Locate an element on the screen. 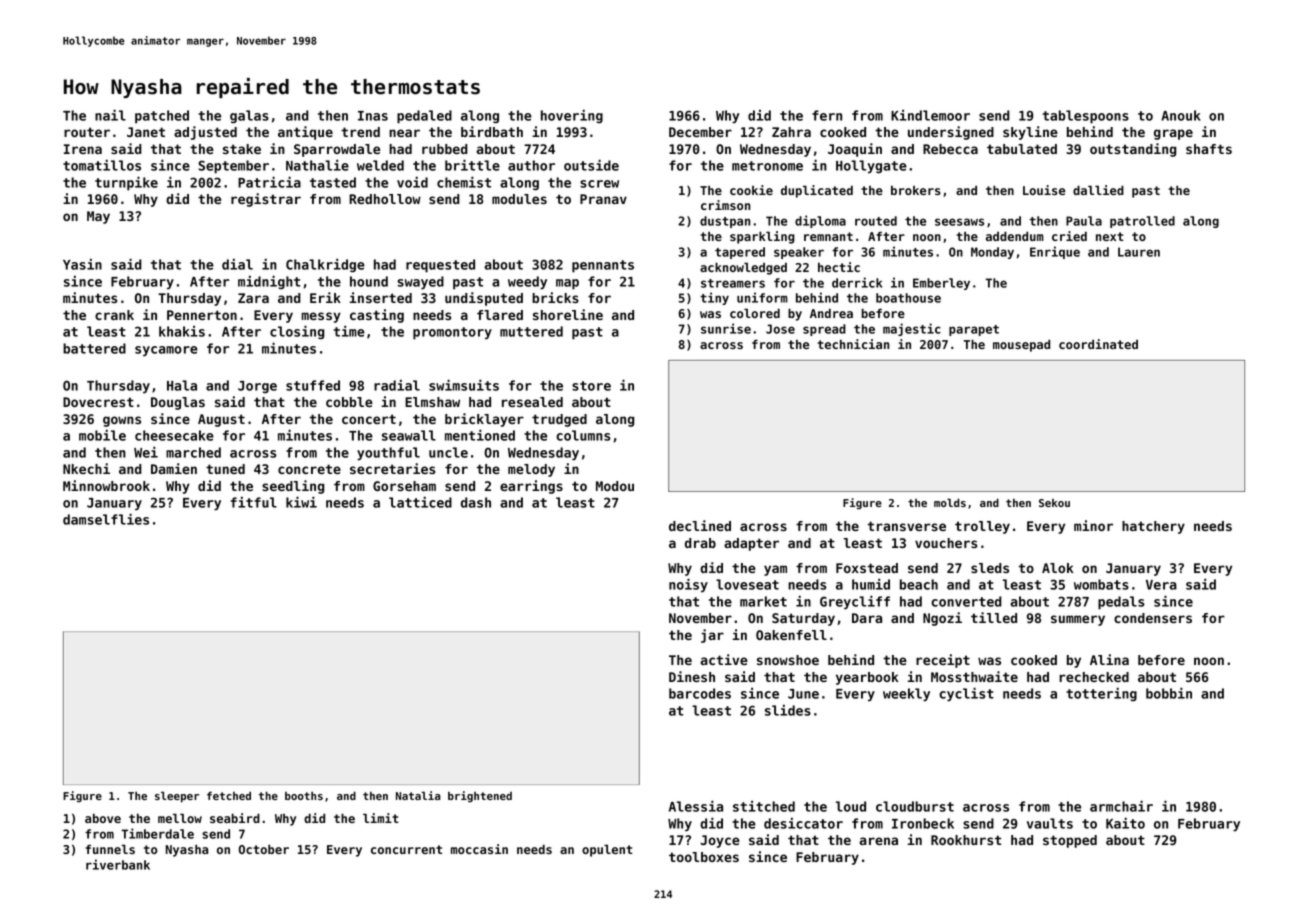 Image resolution: width=1308 pixels, height=924 pixels. stopped is located at coordinates (1070, 841).
